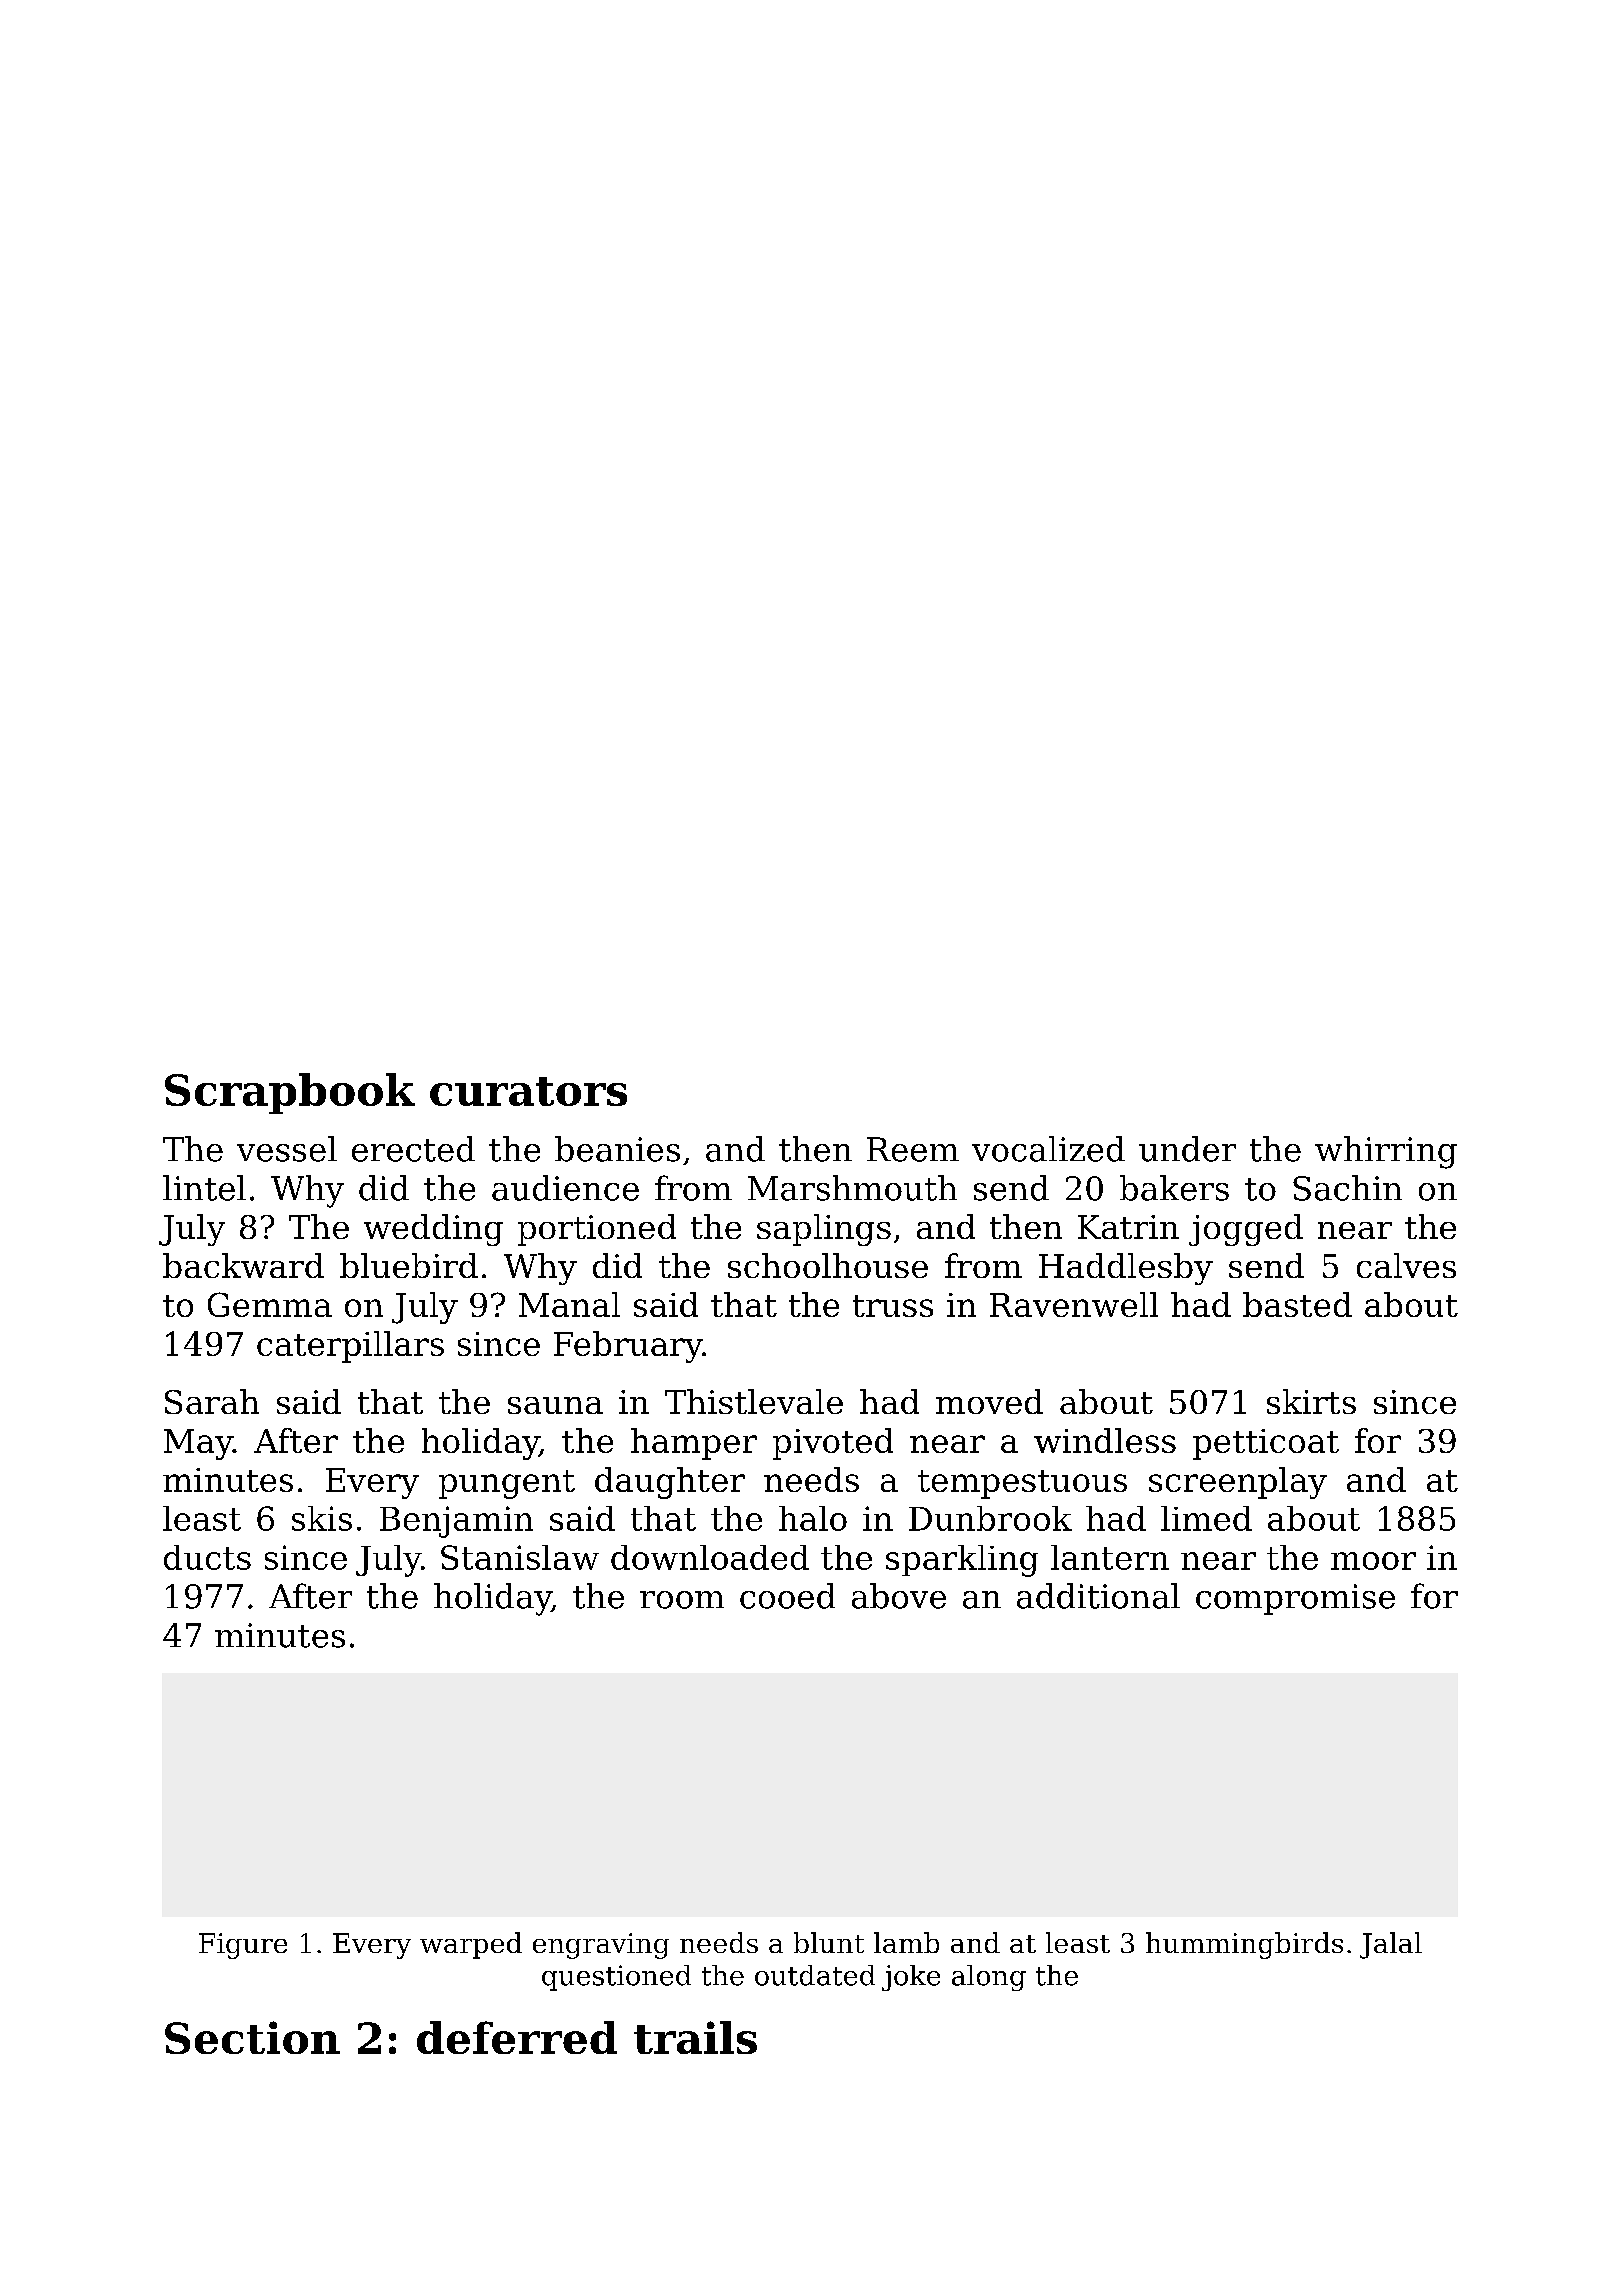 Image resolution: width=1620 pixels, height=2292 pixels. What do you see at coordinates (1391, 1945) in the page?
I see `Jalal` at bounding box center [1391, 1945].
